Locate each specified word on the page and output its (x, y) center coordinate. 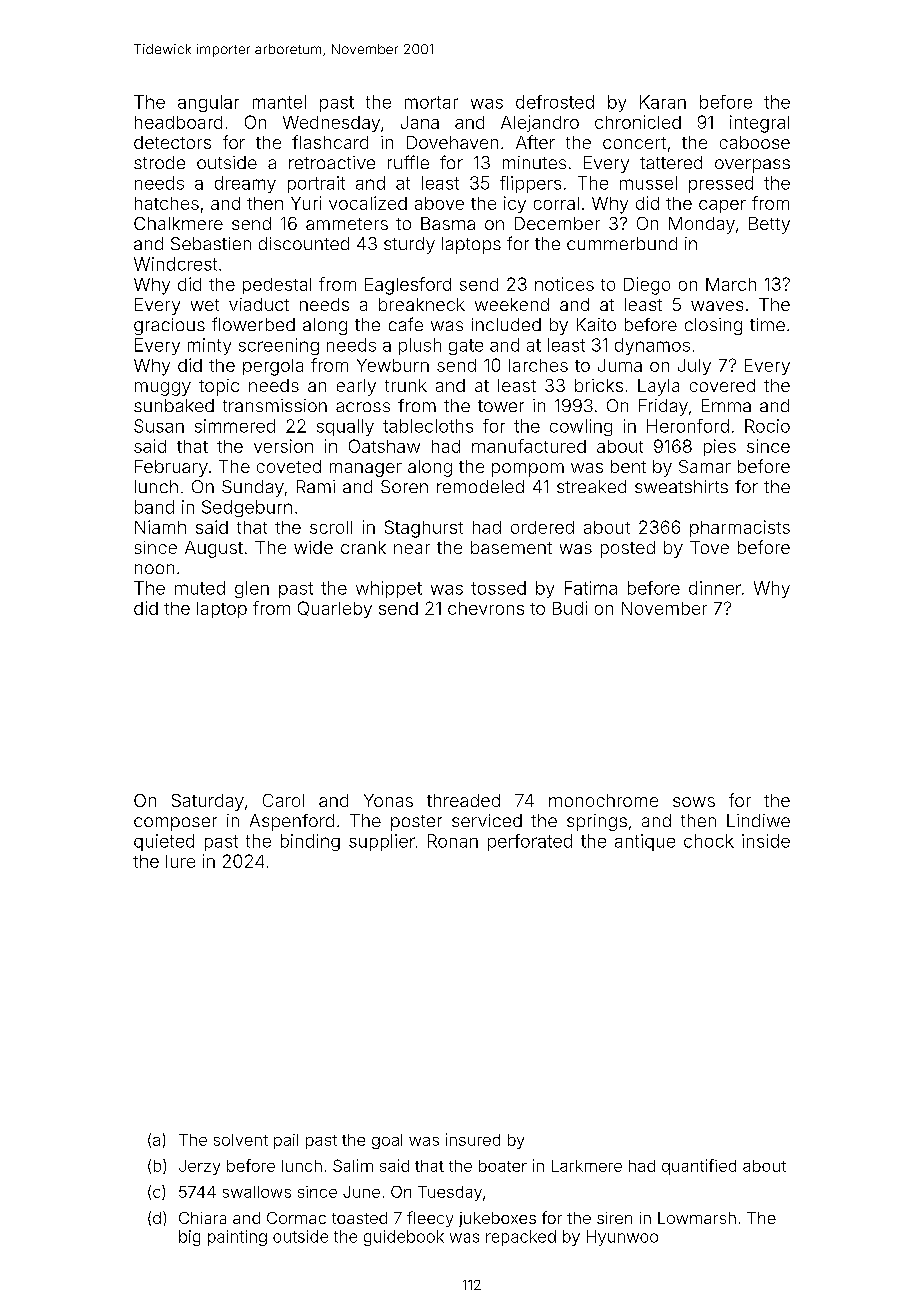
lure (180, 861)
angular (208, 103)
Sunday (253, 488)
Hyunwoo (622, 1238)
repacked (521, 1238)
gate (466, 347)
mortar (431, 102)
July (694, 367)
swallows (257, 1192)
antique (645, 842)
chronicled (638, 122)
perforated (530, 842)
